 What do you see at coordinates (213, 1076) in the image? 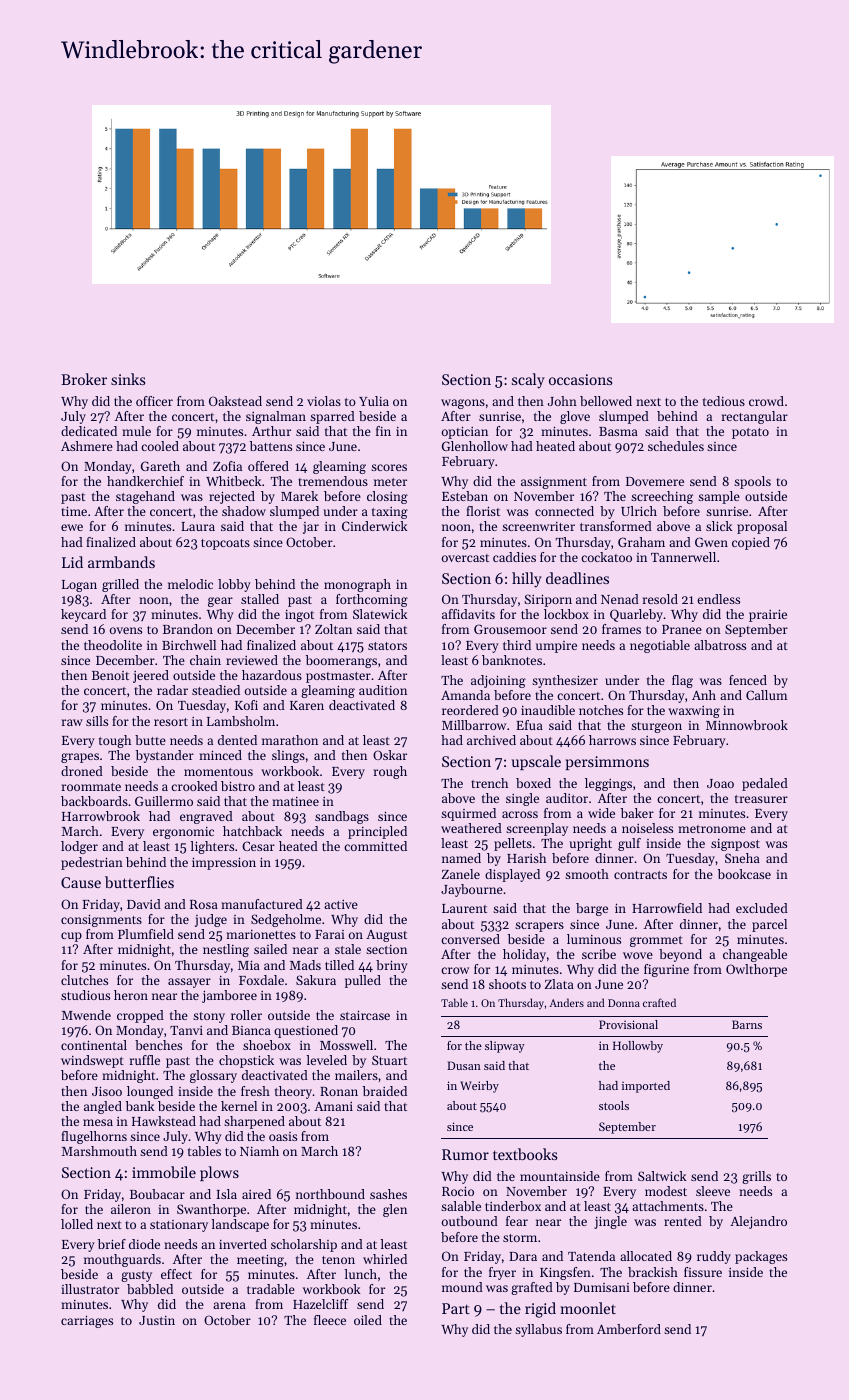
I see `glossary` at bounding box center [213, 1076].
